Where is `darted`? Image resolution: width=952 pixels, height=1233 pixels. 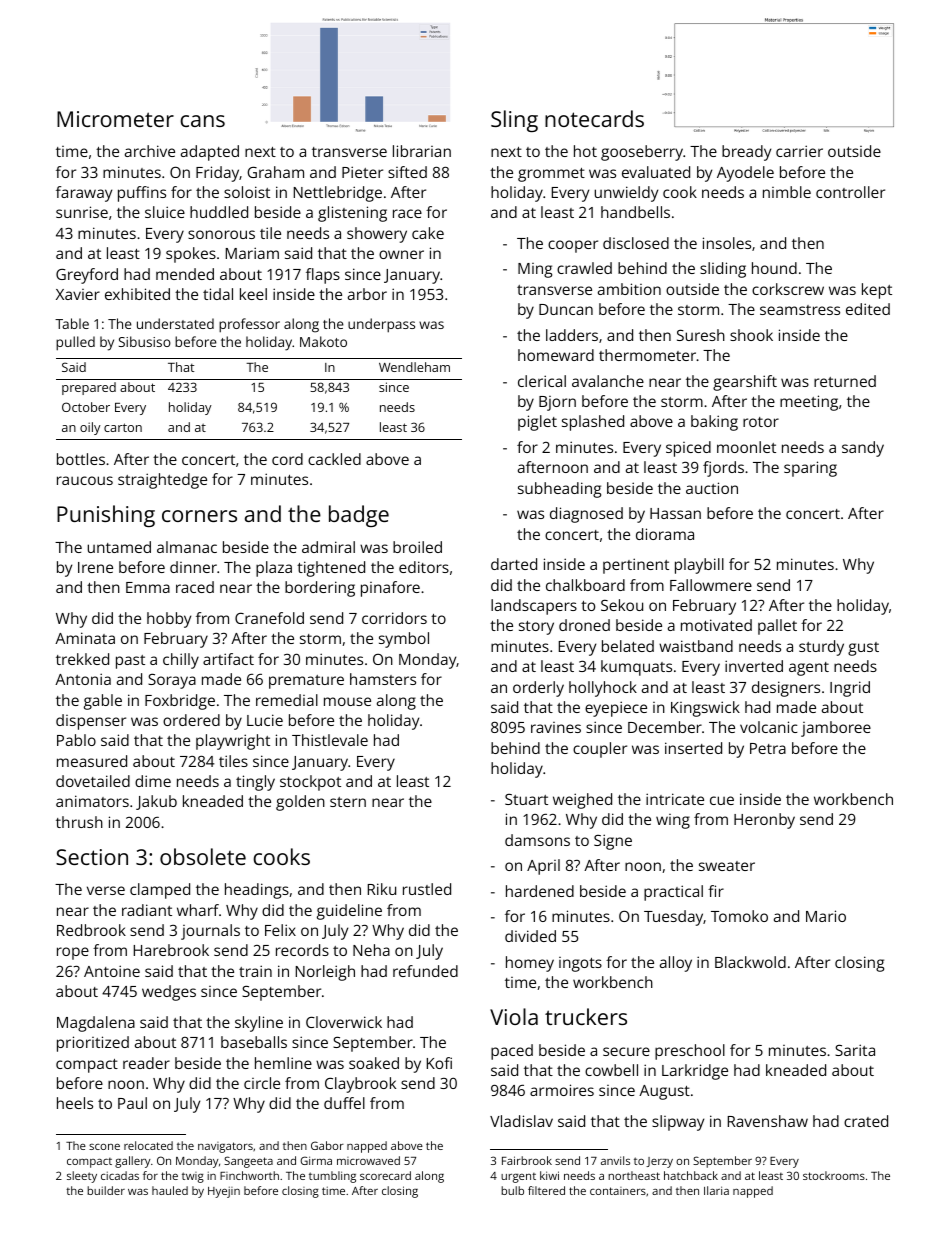 darted is located at coordinates (514, 564).
